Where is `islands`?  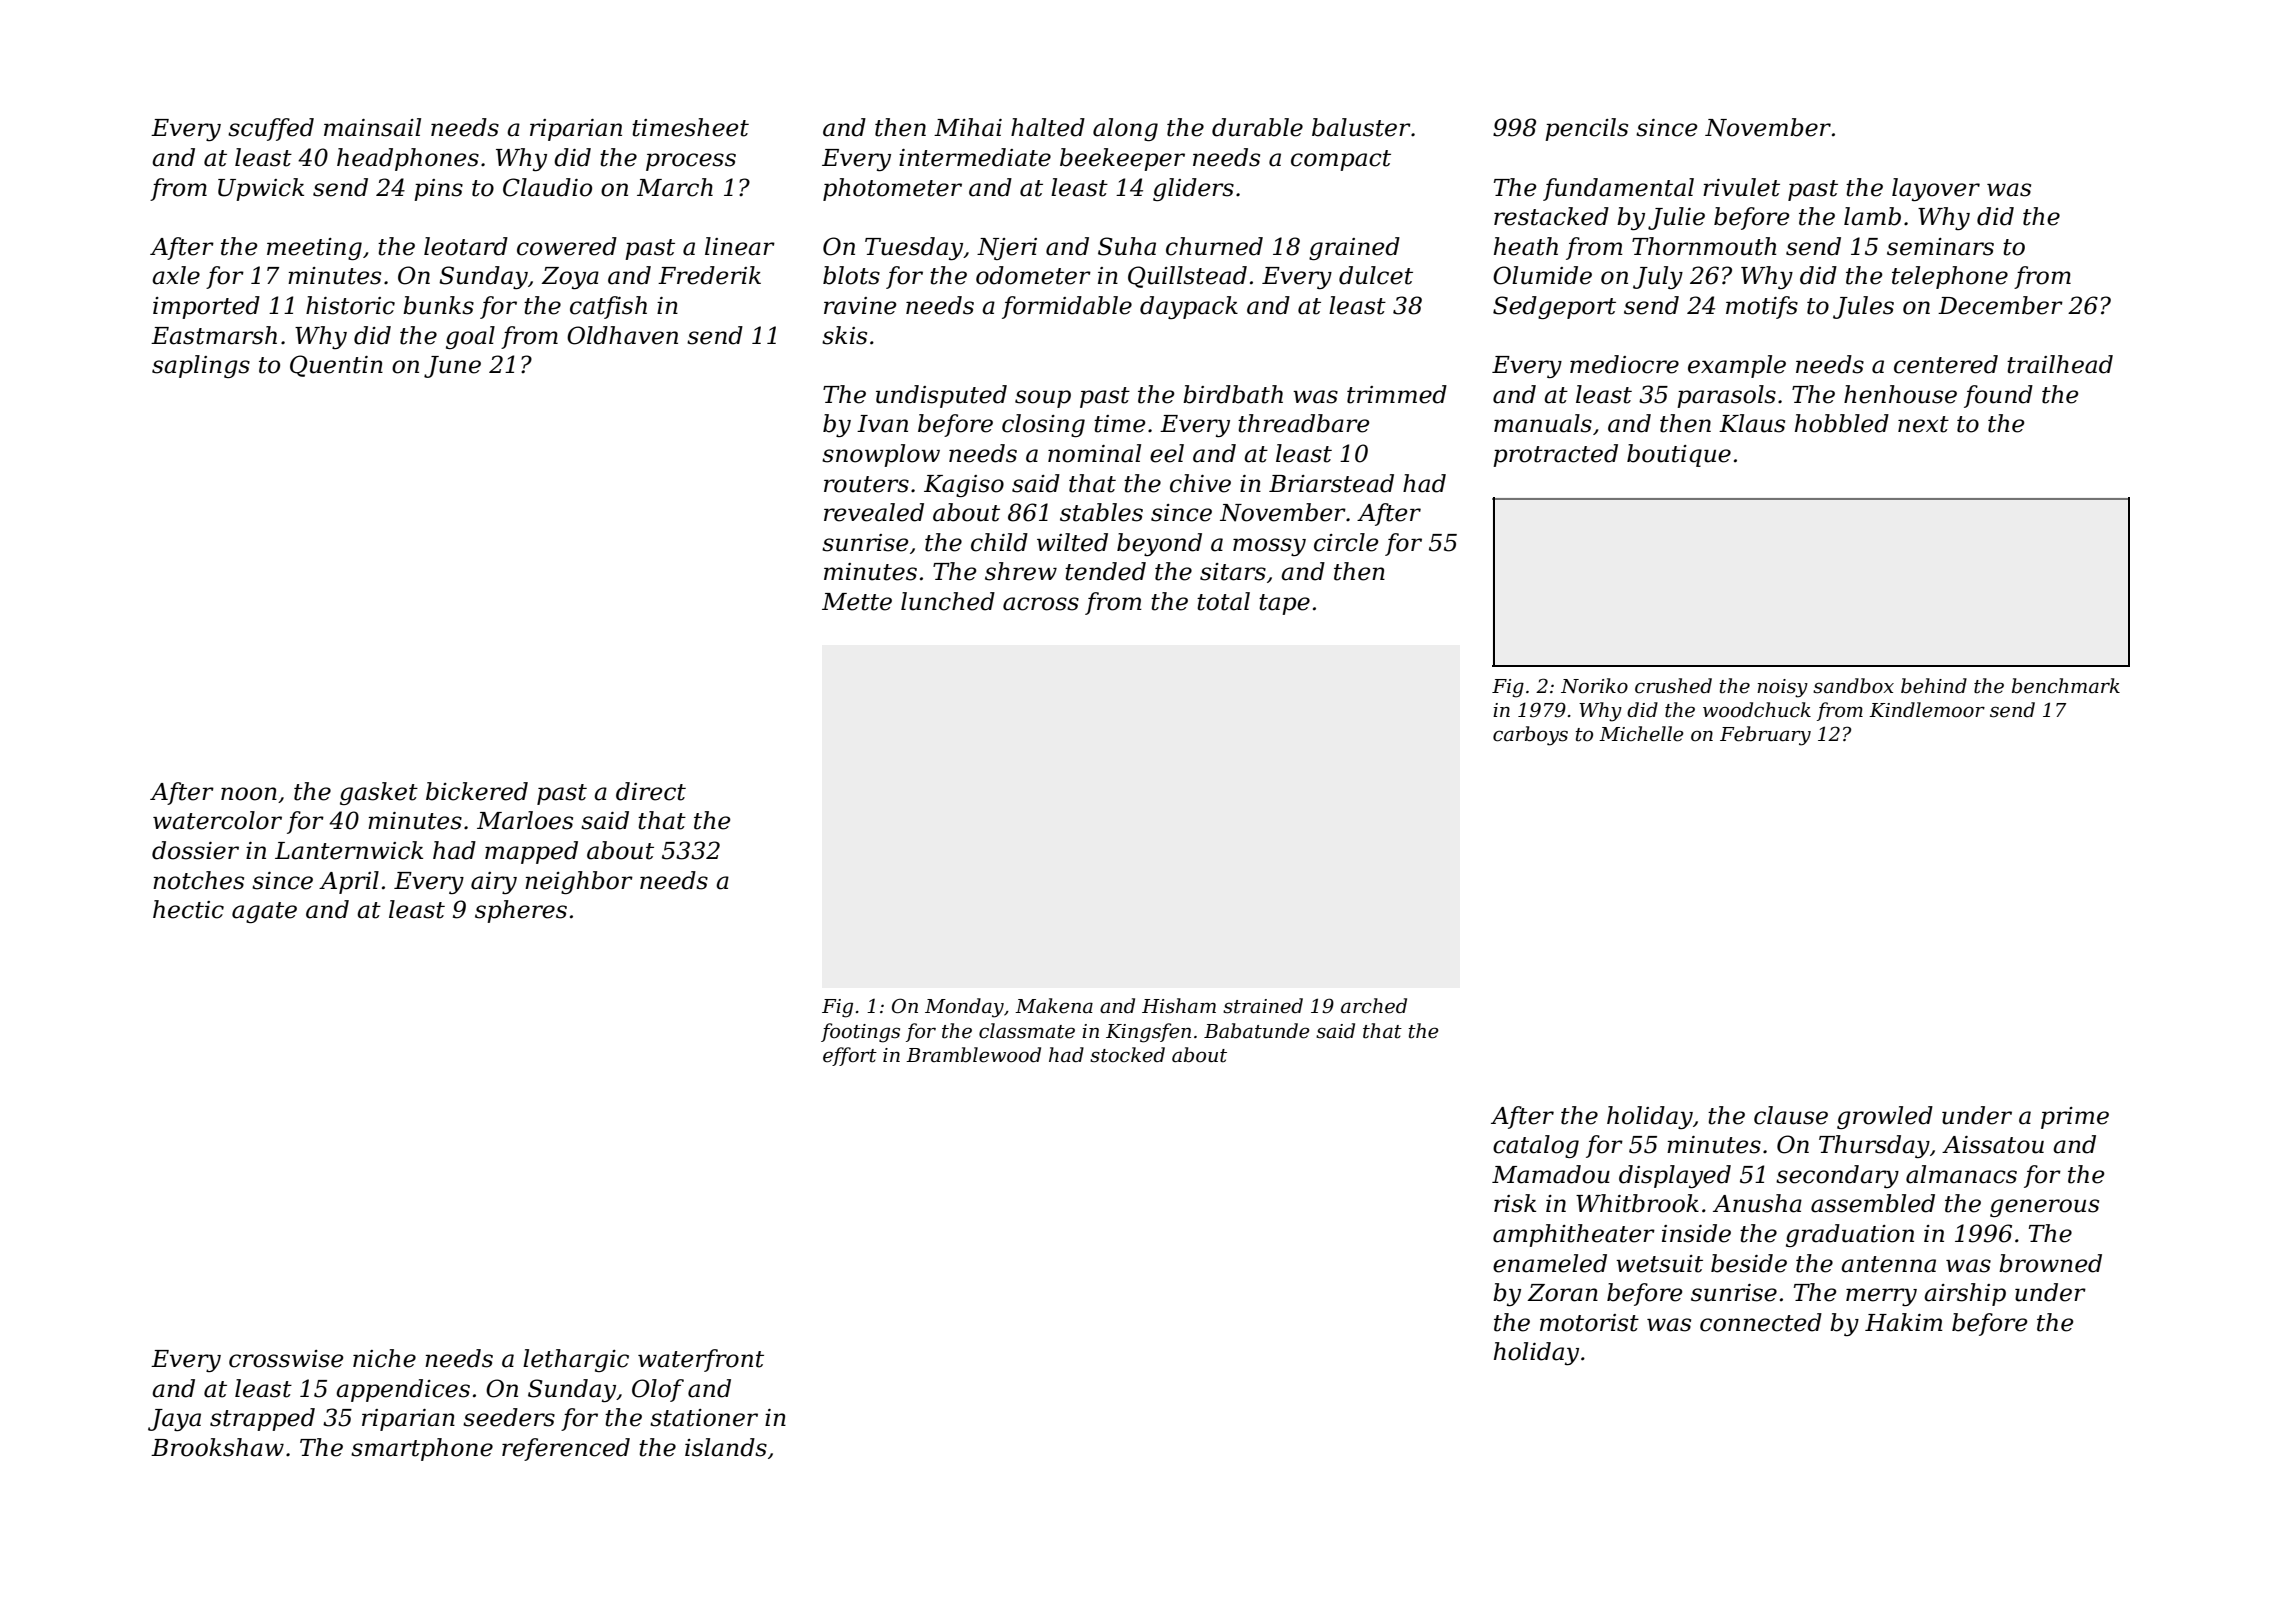
islands is located at coordinates (726, 1447).
